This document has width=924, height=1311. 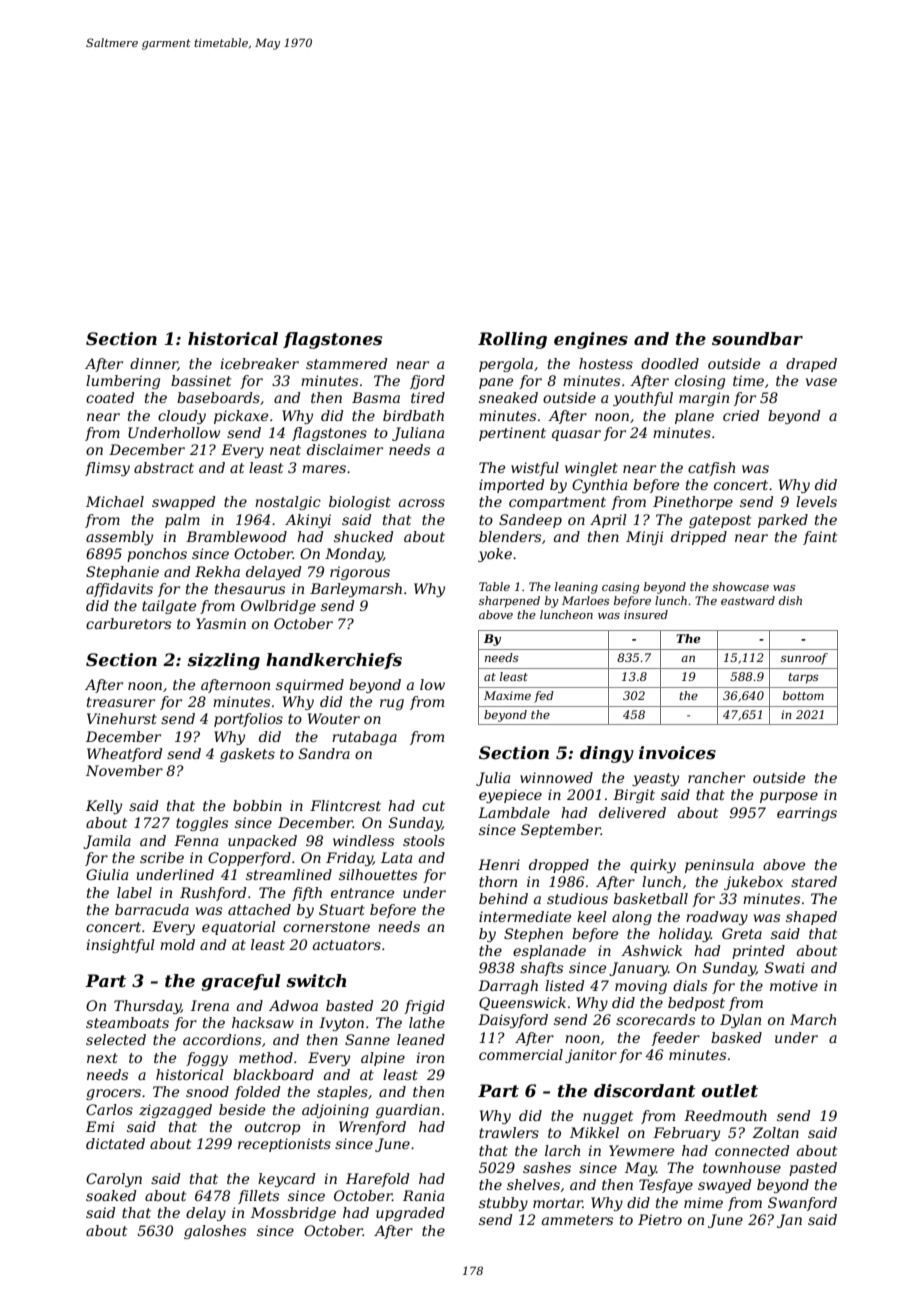 I want to click on insured, so click(x=646, y=614).
